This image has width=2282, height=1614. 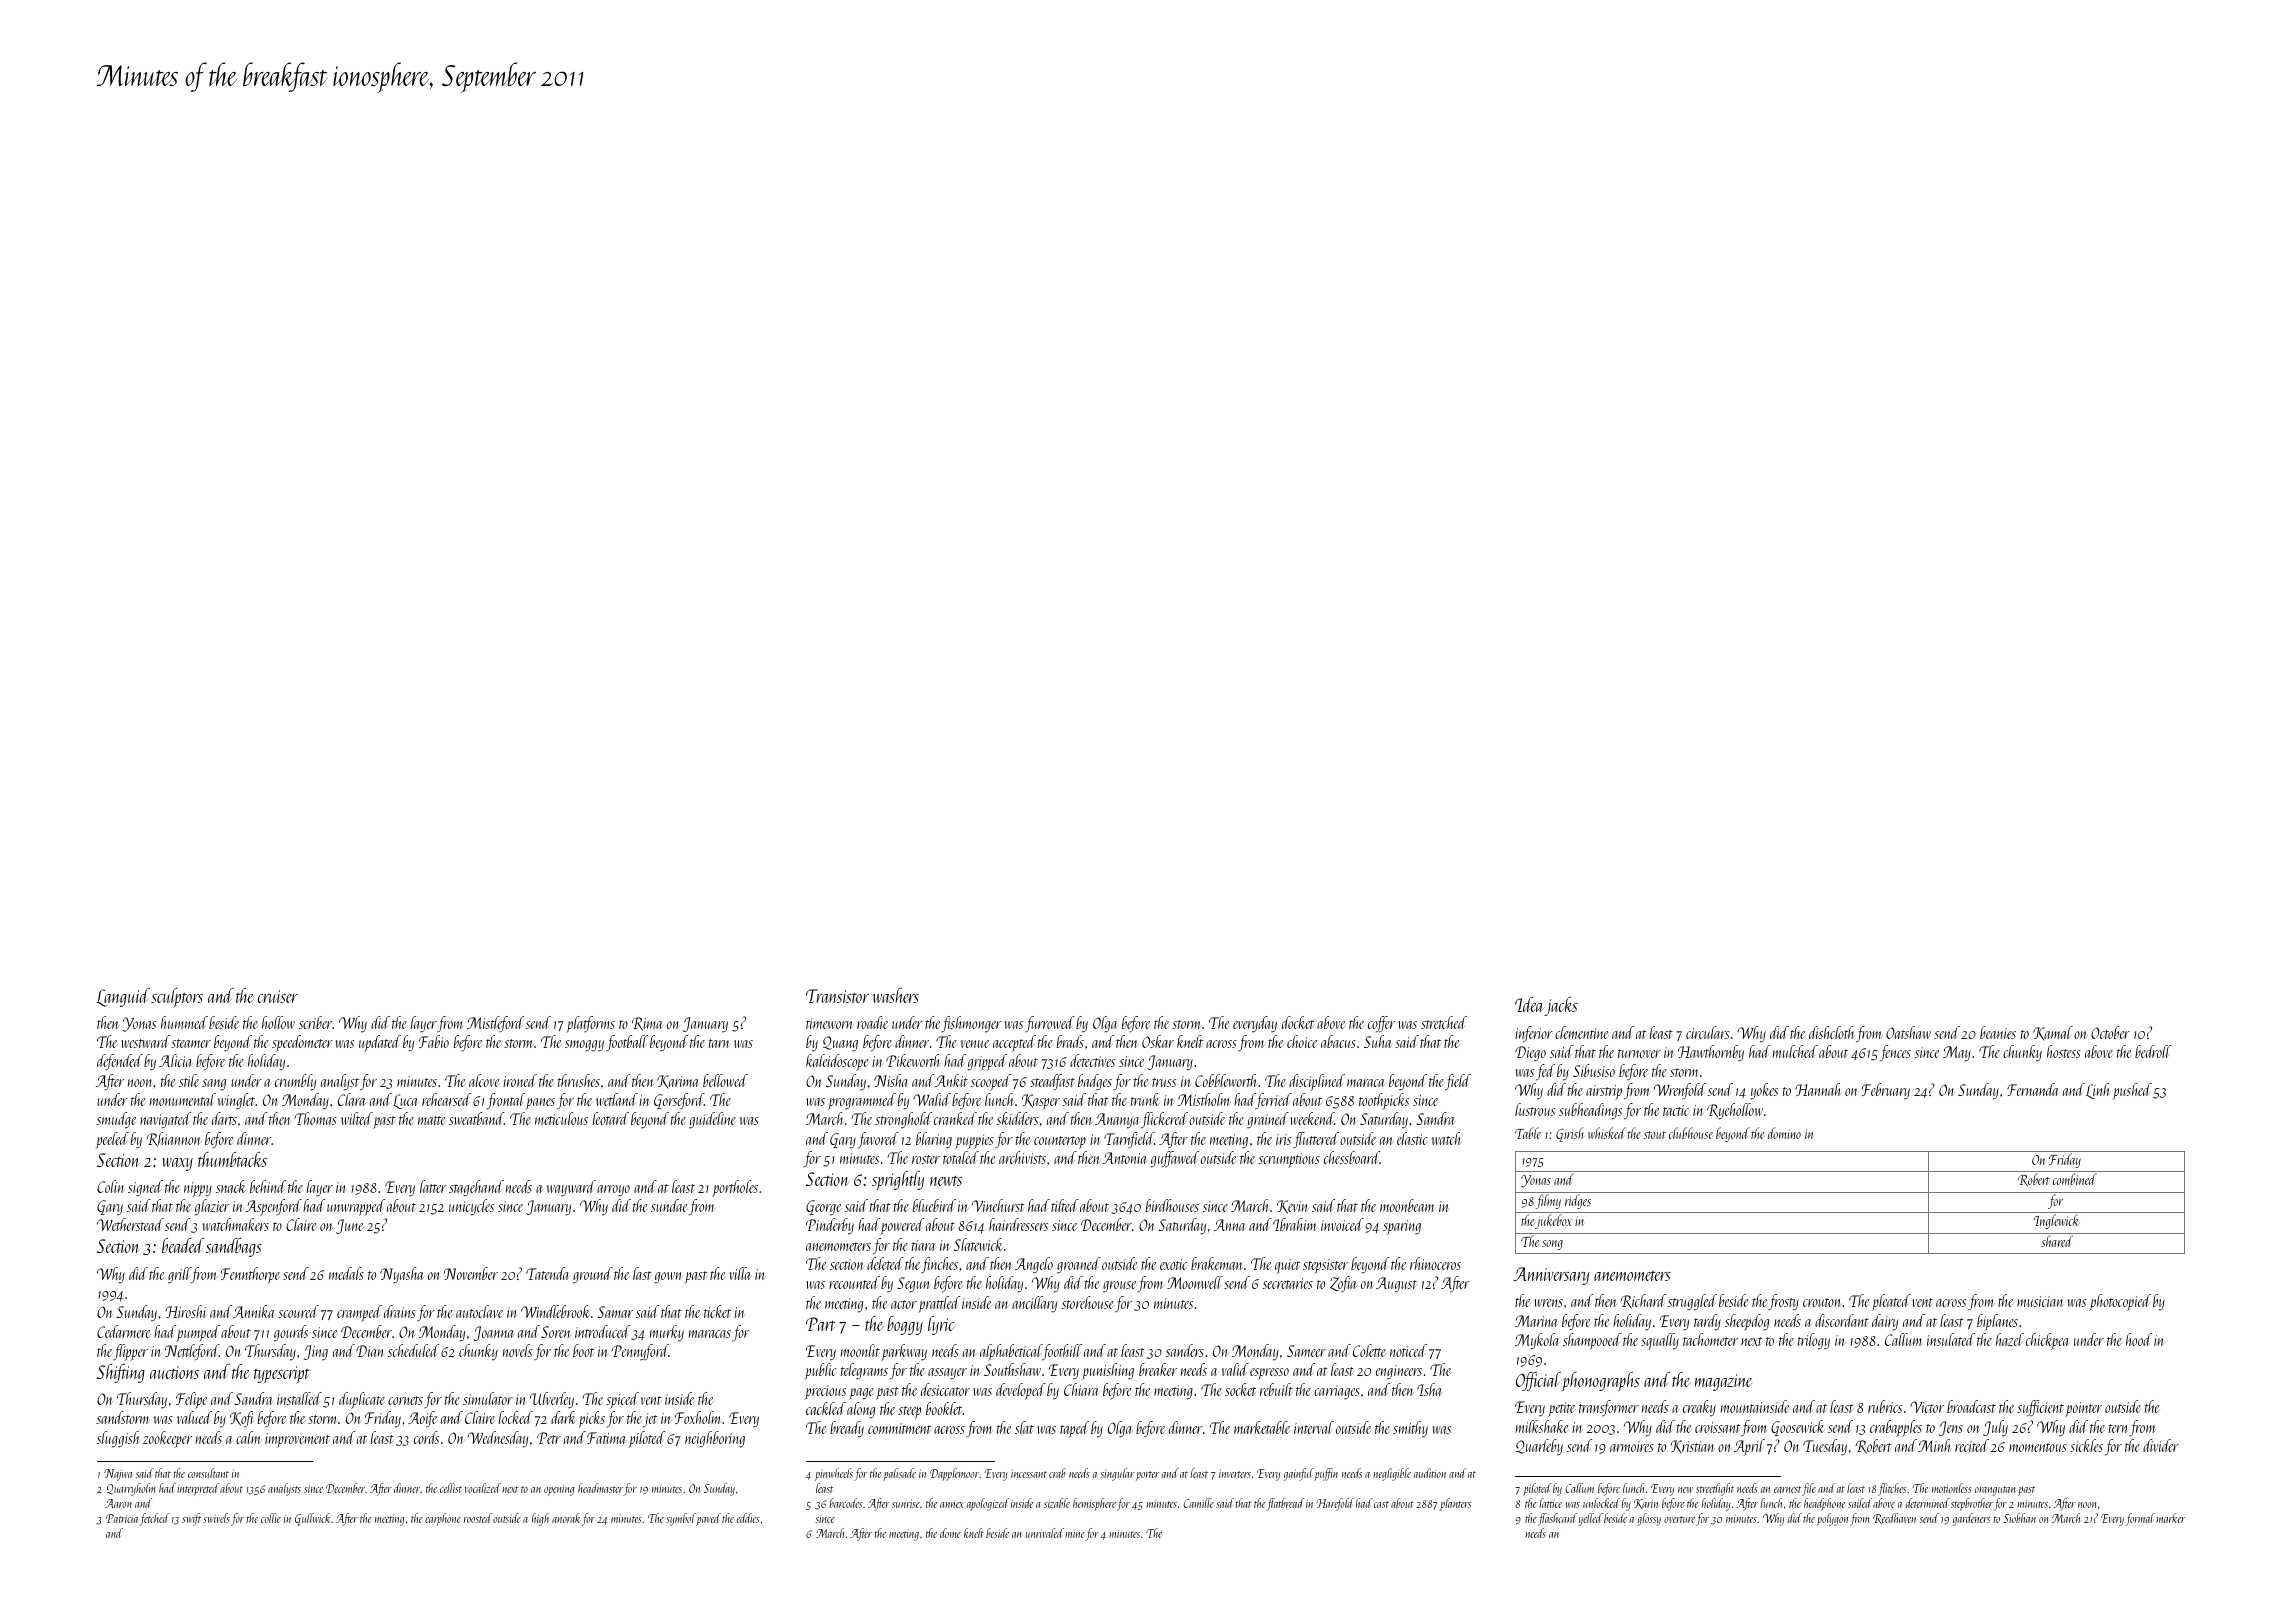 I want to click on Moonwell, so click(x=1195, y=1282).
